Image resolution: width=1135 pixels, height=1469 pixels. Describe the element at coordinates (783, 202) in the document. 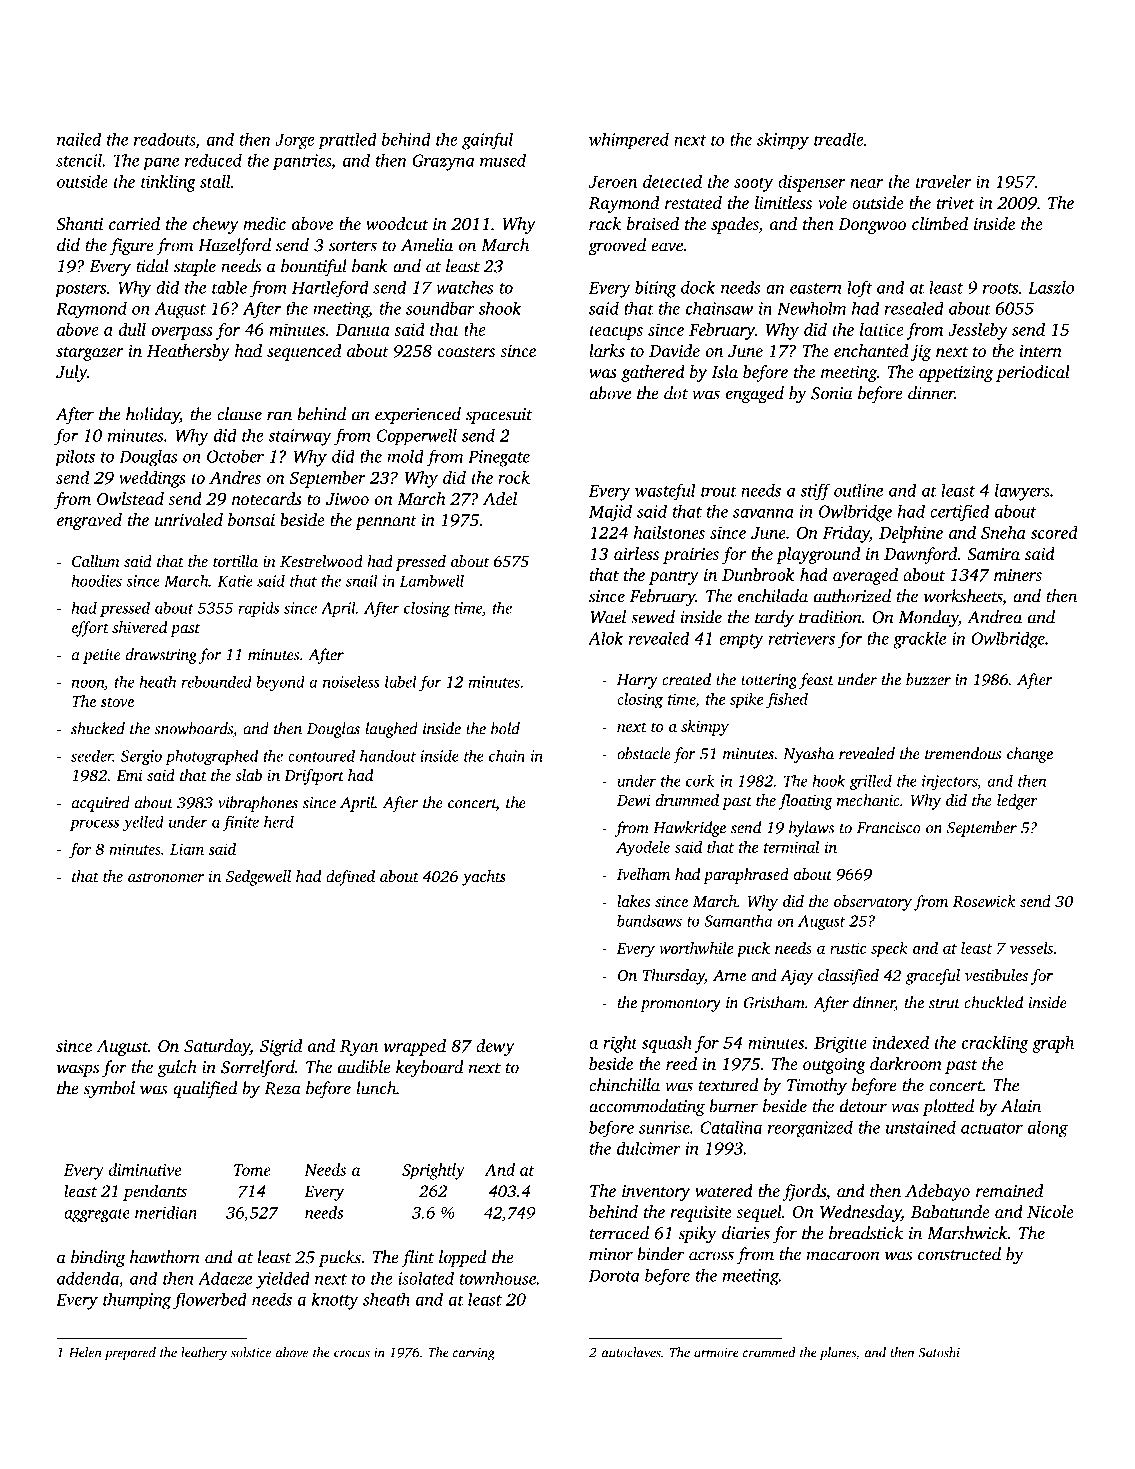

I see `limitless` at that location.
